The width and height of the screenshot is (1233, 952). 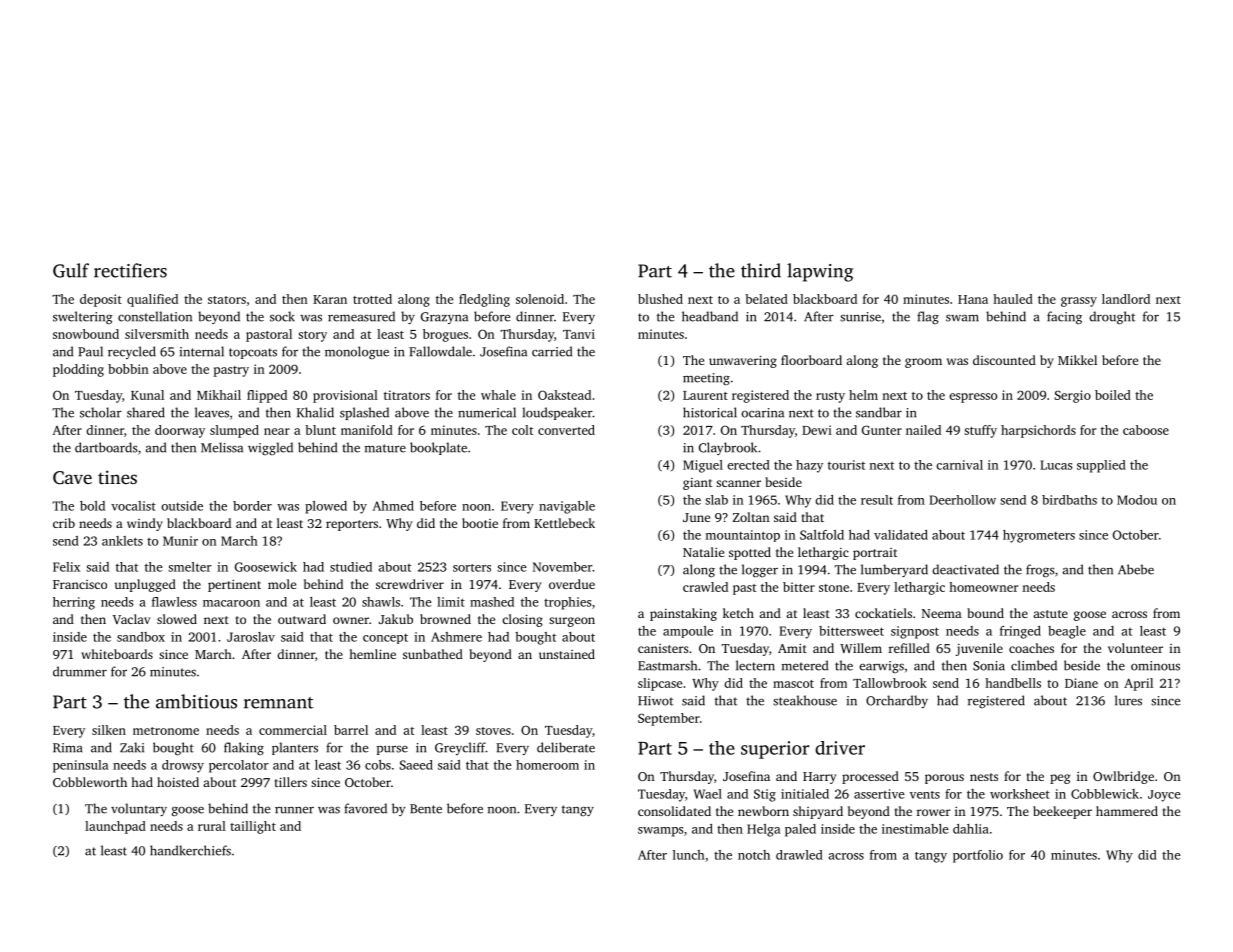 What do you see at coordinates (365, 808) in the screenshot?
I see `favored` at bounding box center [365, 808].
